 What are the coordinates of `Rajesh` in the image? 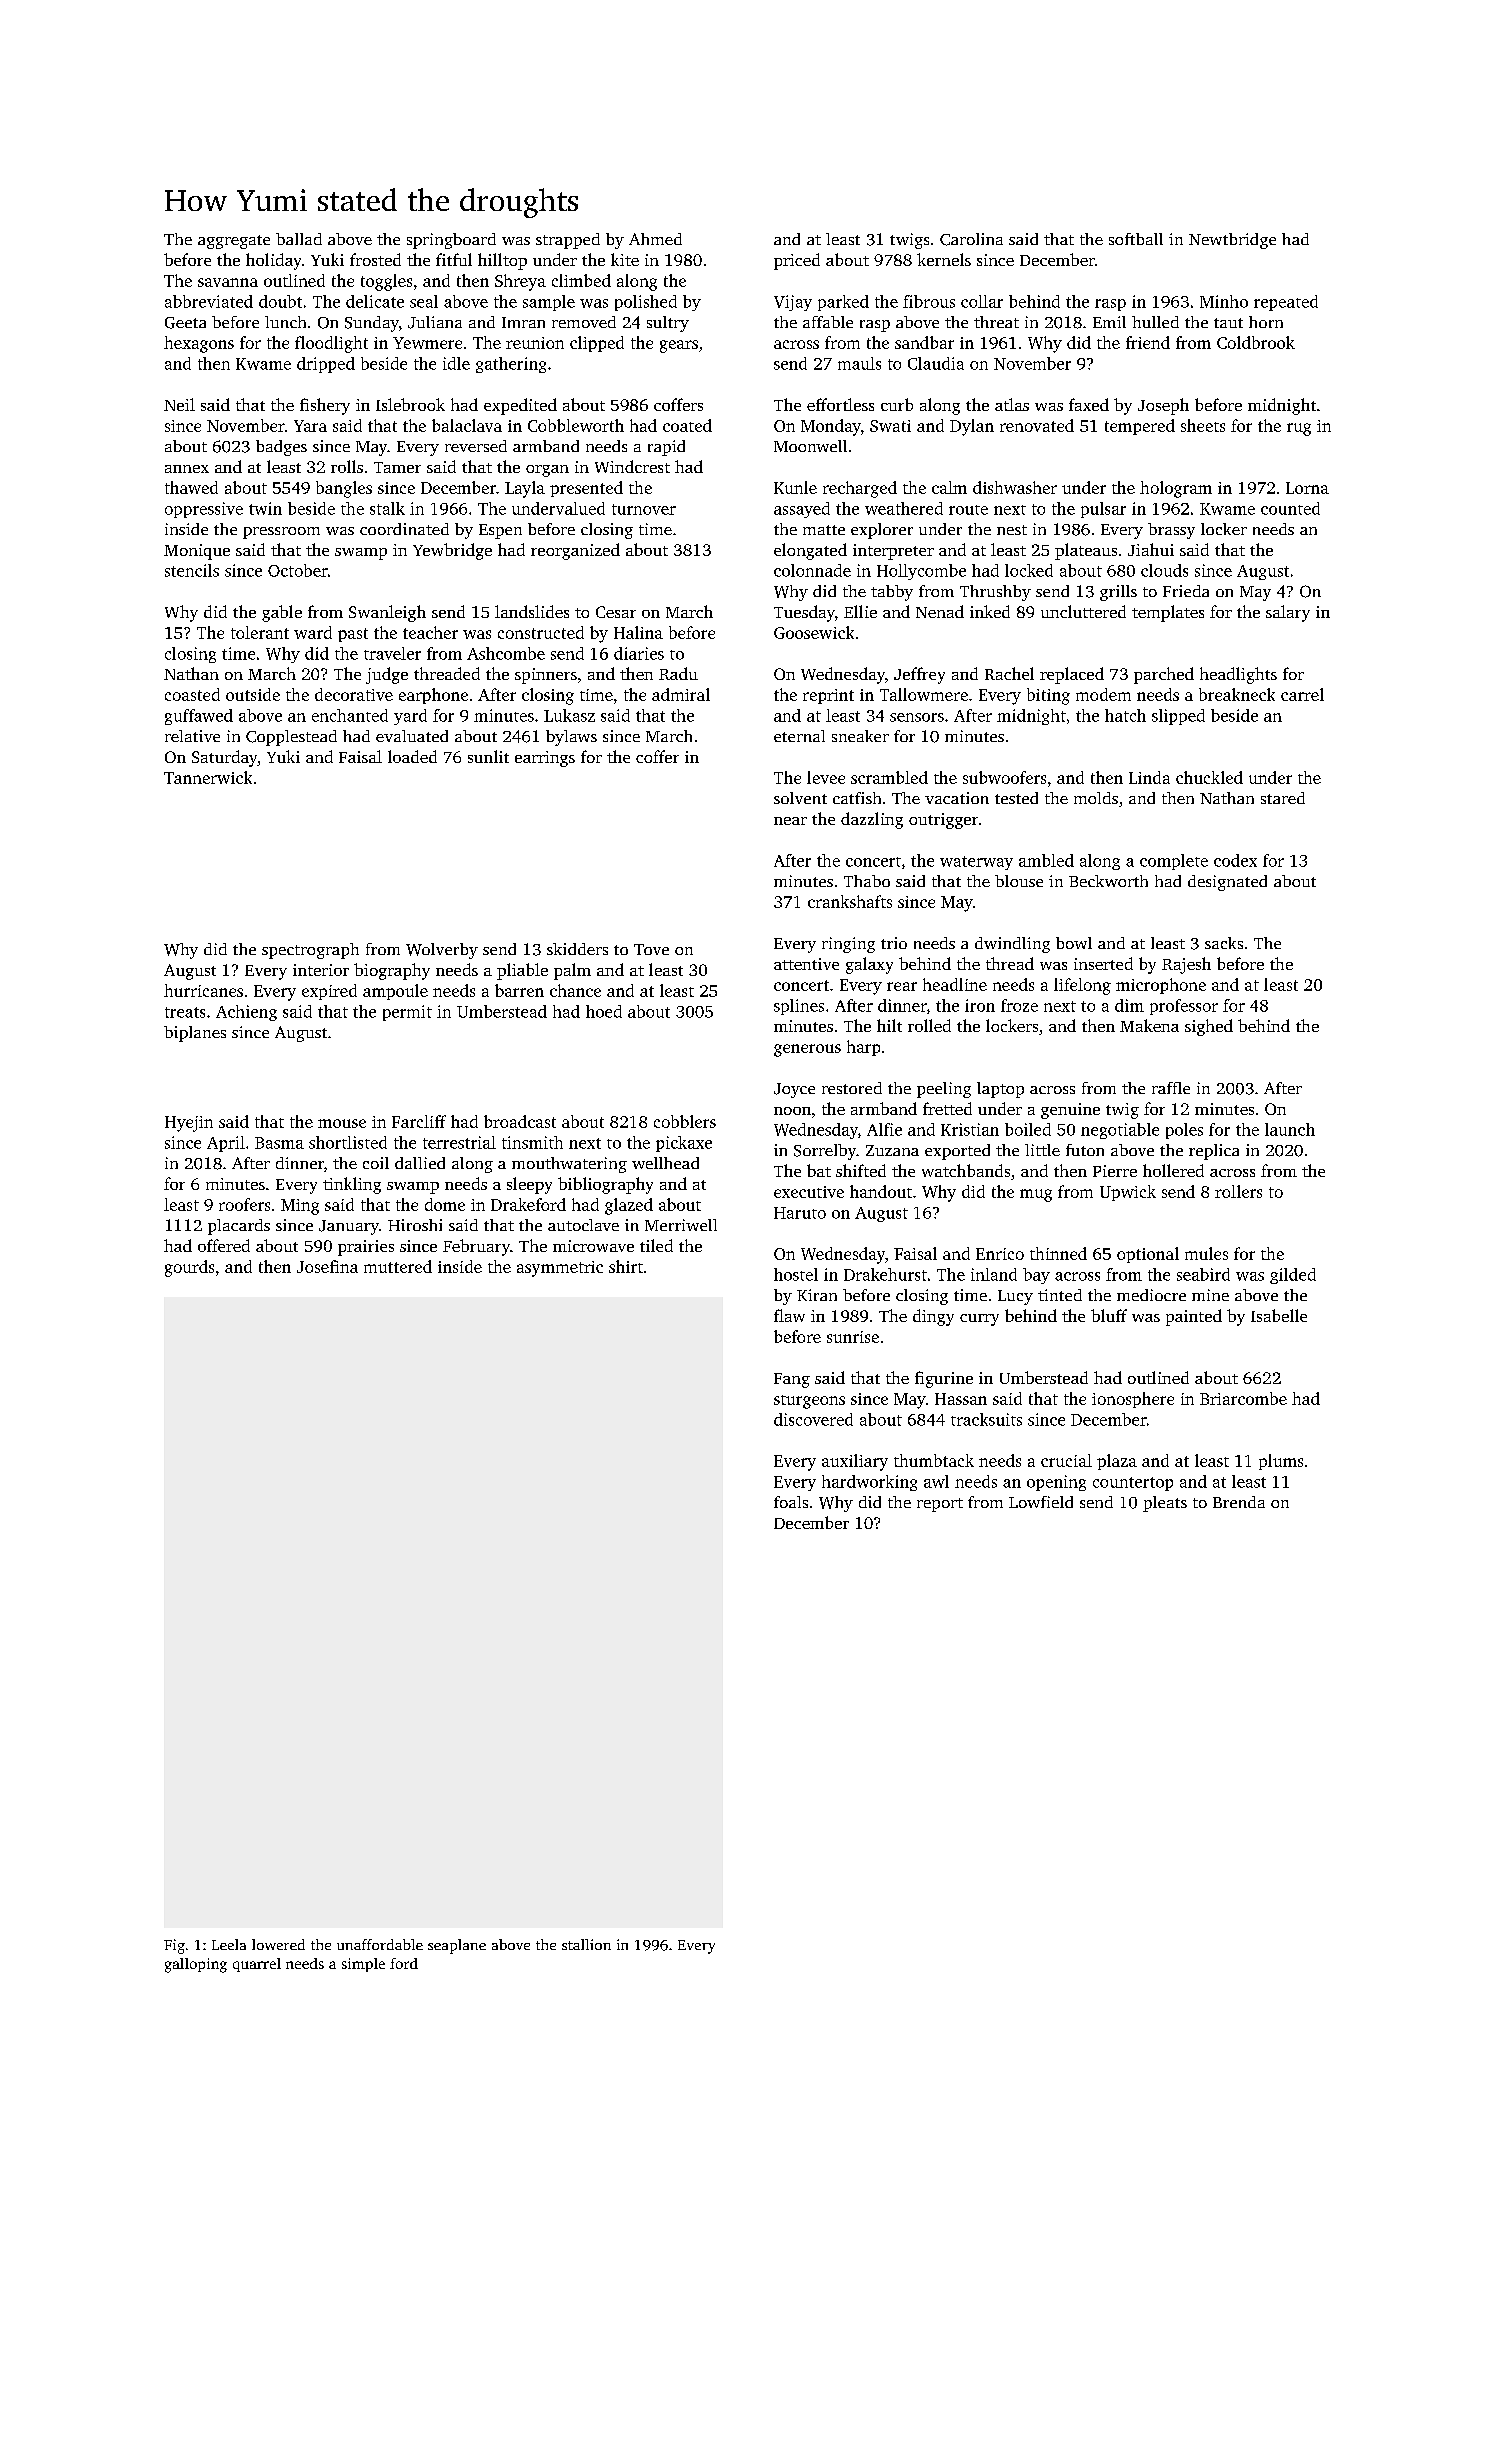 It's located at (1186, 965).
